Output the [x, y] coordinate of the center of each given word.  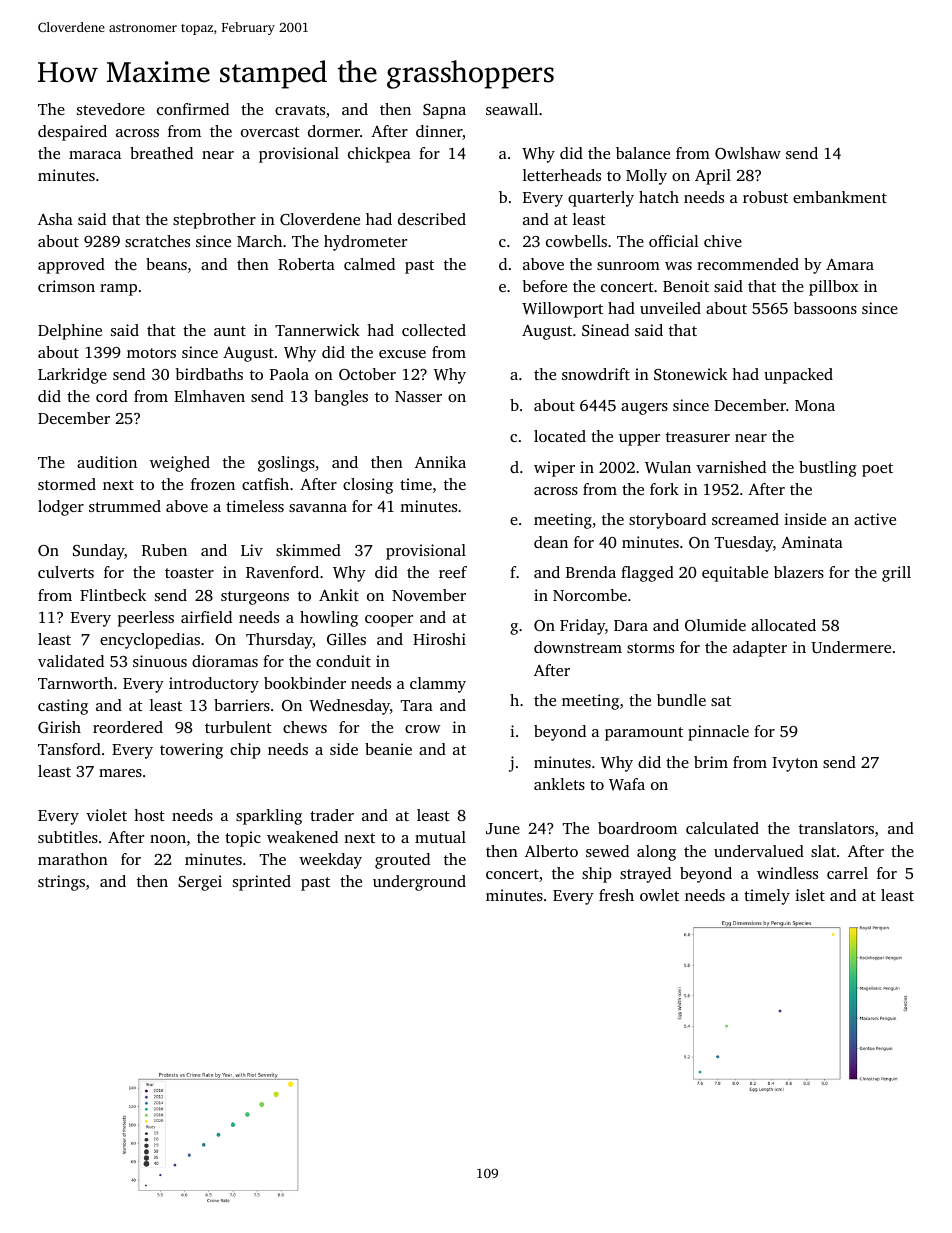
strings [61, 883]
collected [434, 330]
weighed [180, 464]
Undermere [851, 647]
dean [551, 542]
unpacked [798, 376]
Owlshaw [748, 153]
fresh [616, 895]
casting [63, 707]
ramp [118, 290]
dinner [439, 131]
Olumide [715, 625]
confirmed [193, 109]
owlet [659, 895]
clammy [438, 685]
